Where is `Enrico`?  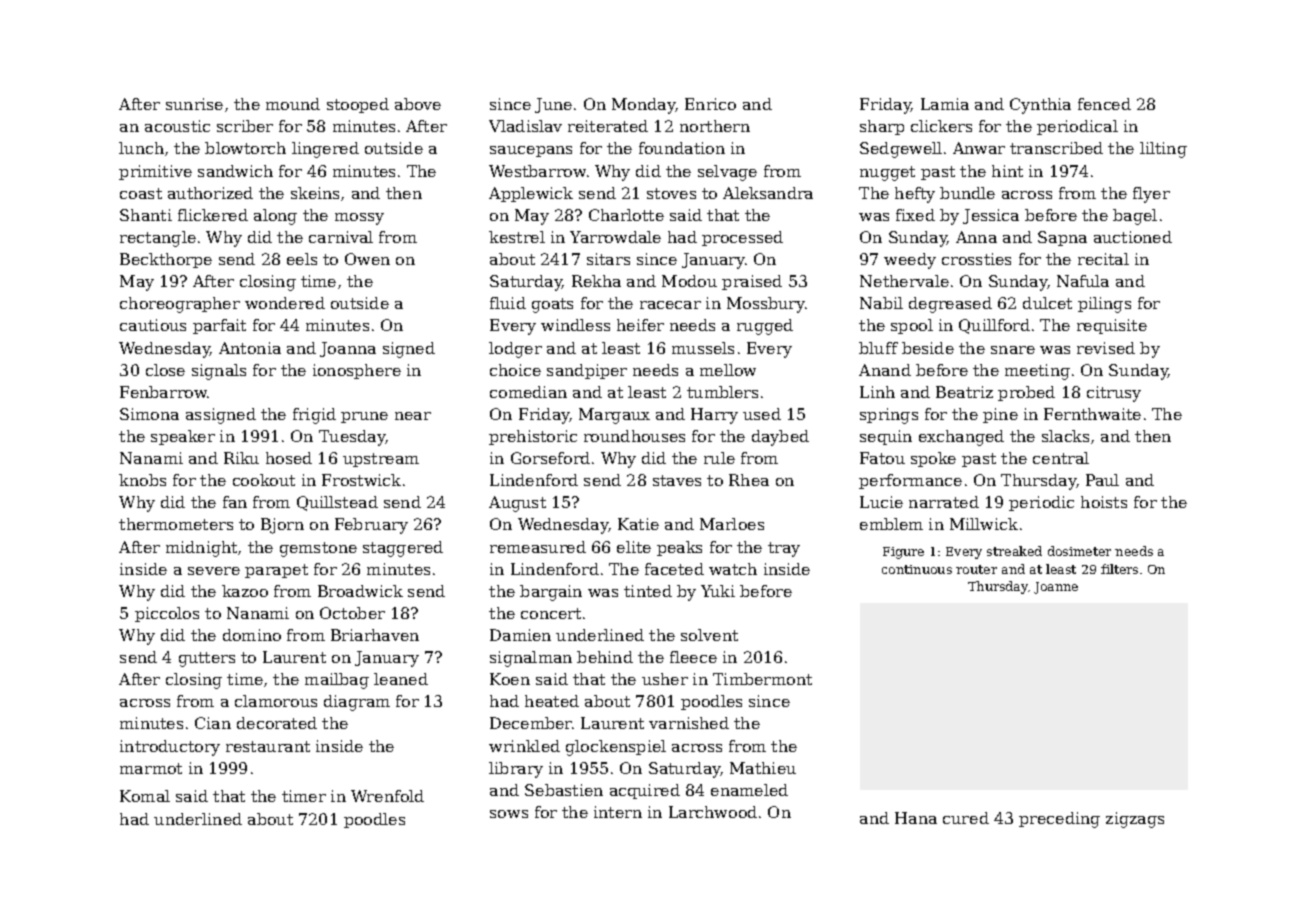 Enrico is located at coordinates (710, 104).
